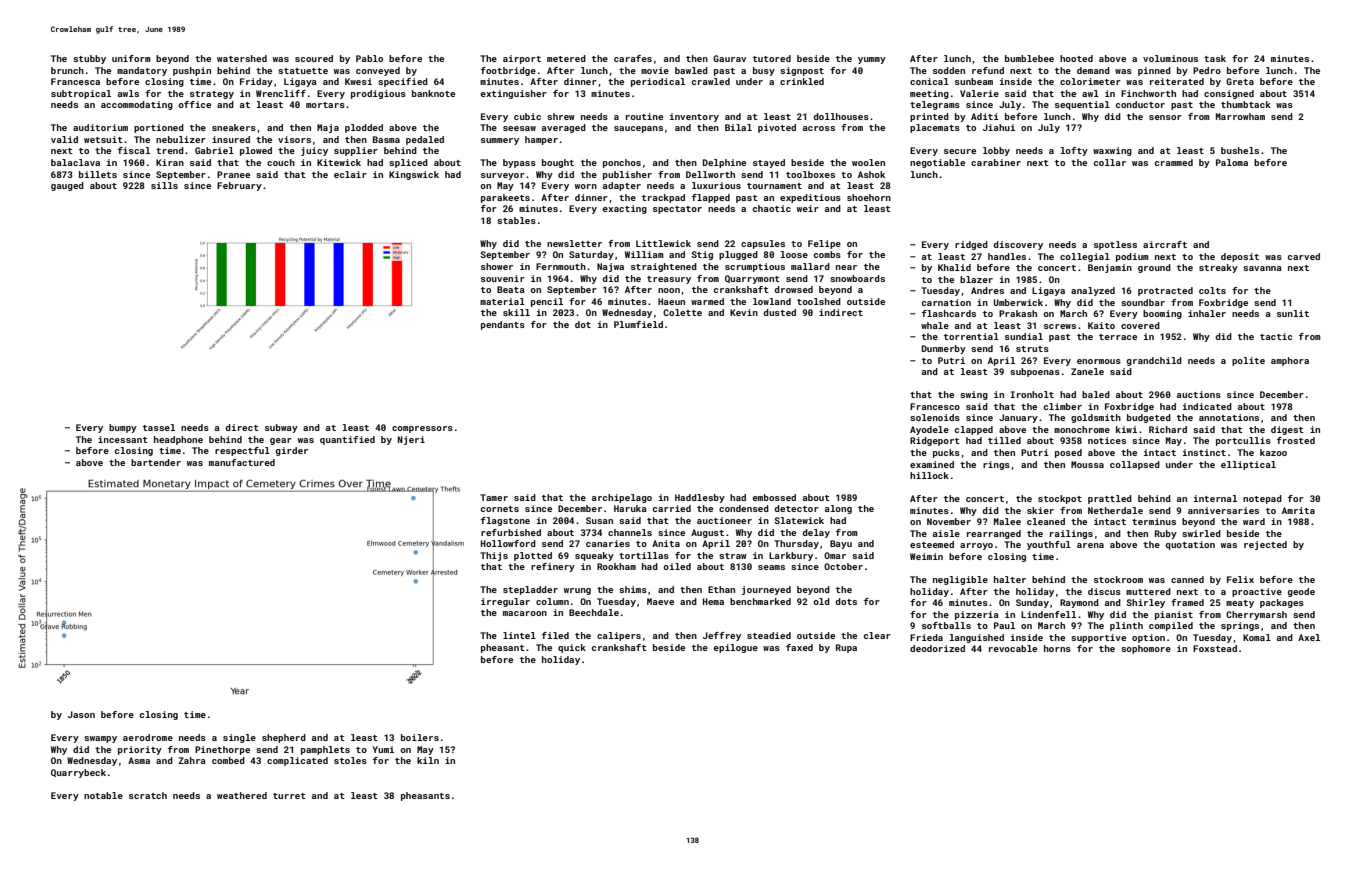 This screenshot has width=1372, height=887. What do you see at coordinates (289, 796) in the screenshot?
I see `turret` at bounding box center [289, 796].
